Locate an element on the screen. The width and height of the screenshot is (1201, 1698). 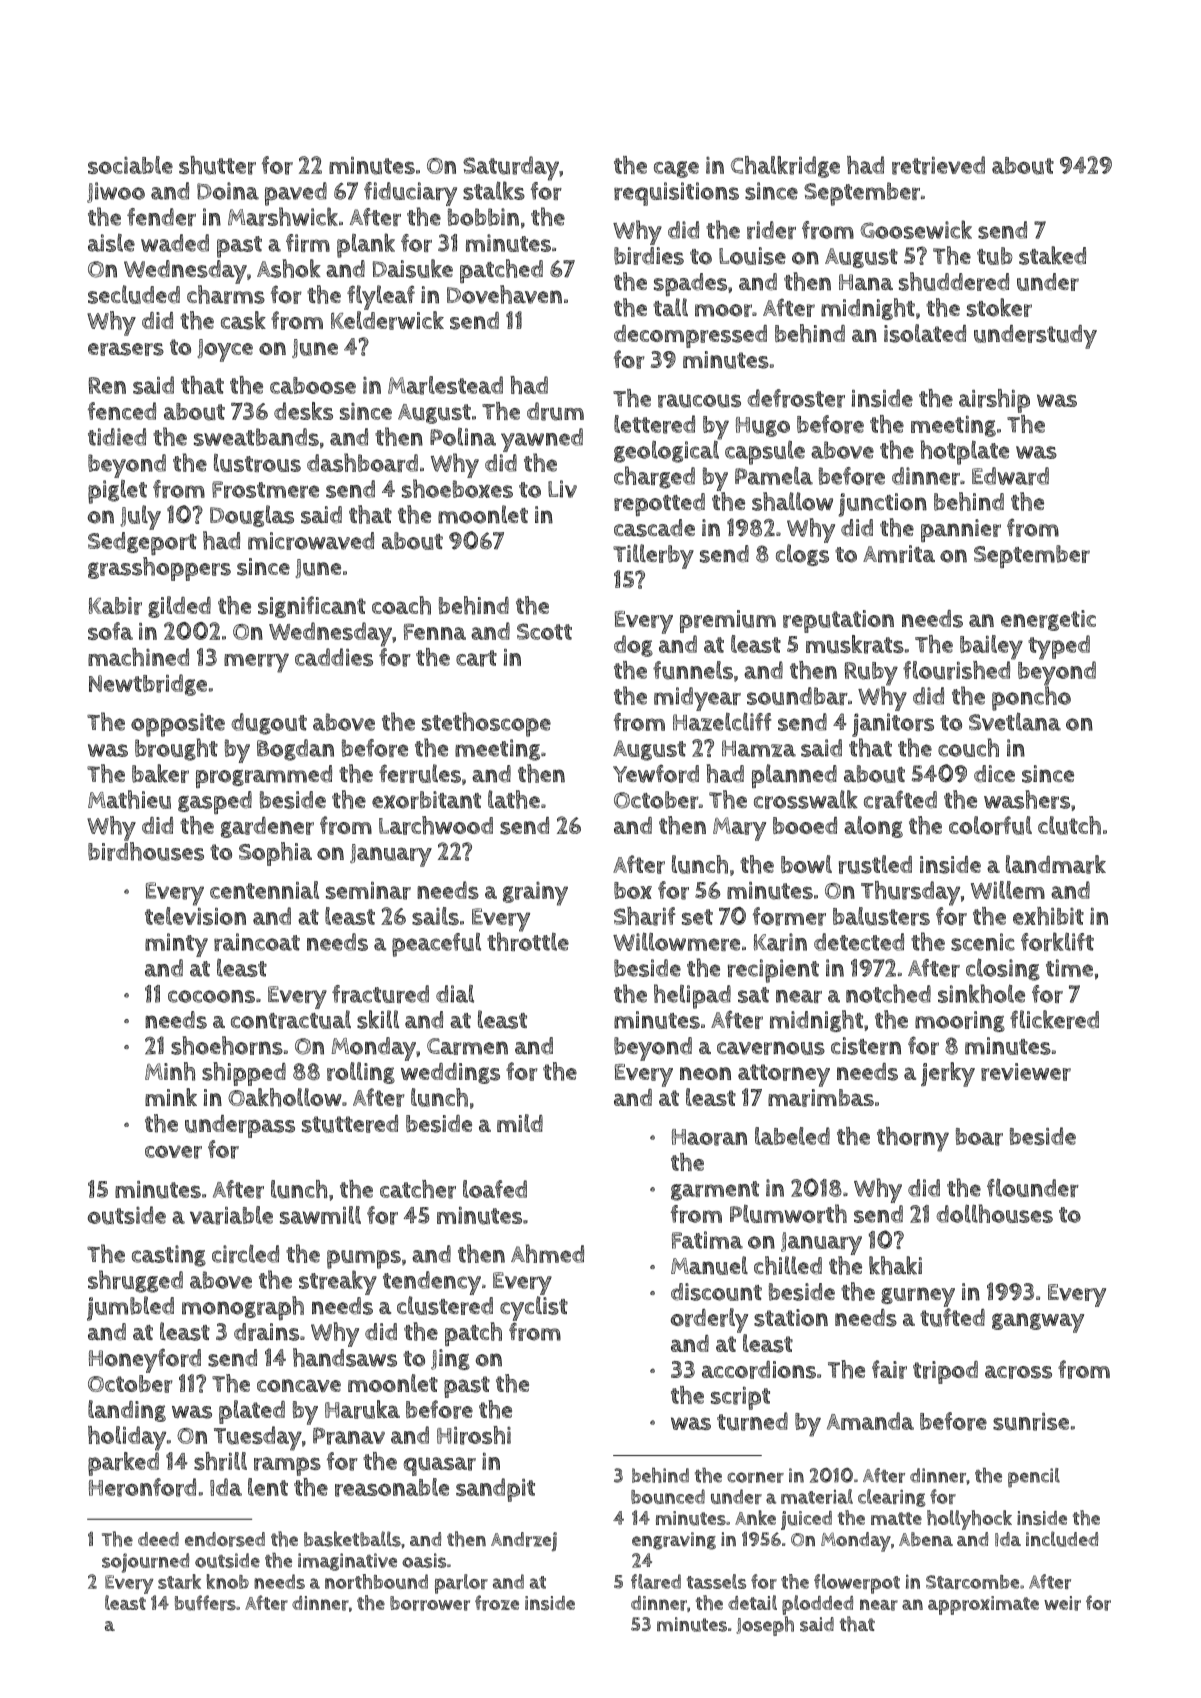
cask is located at coordinates (243, 320).
